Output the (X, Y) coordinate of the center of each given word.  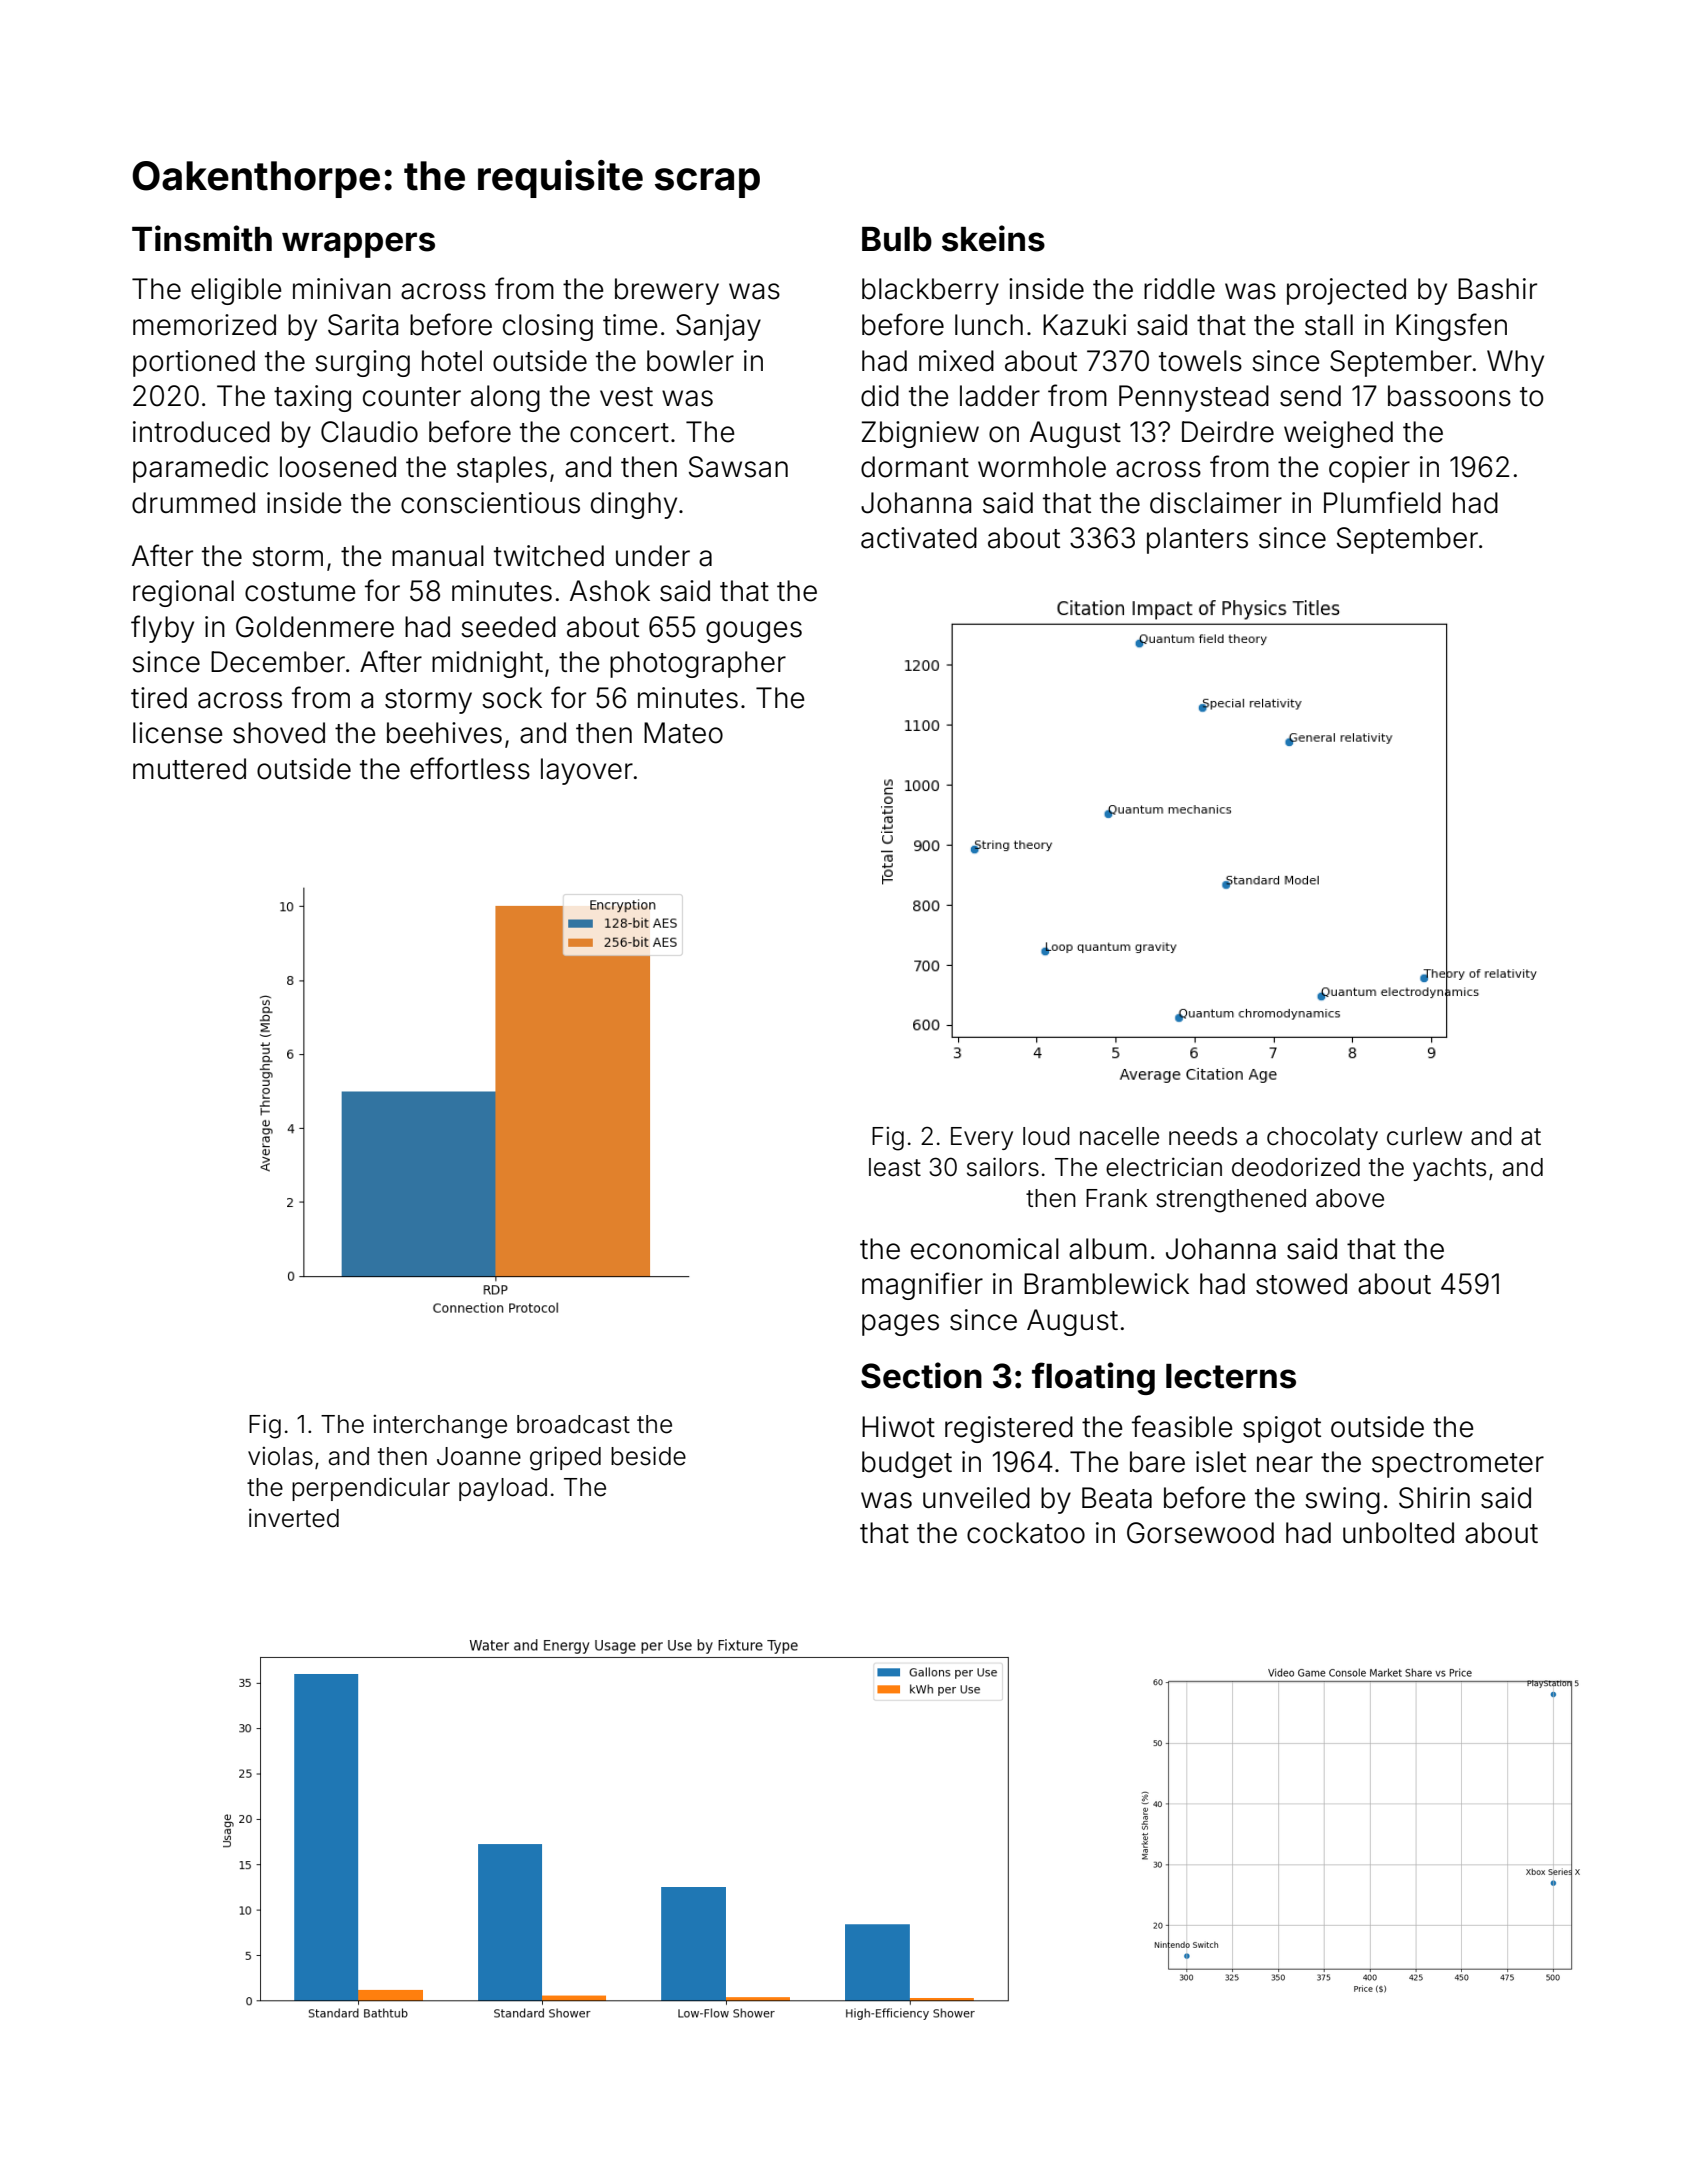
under (653, 556)
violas (280, 1456)
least (895, 1167)
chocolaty (1322, 1138)
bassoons (1449, 396)
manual (438, 556)
